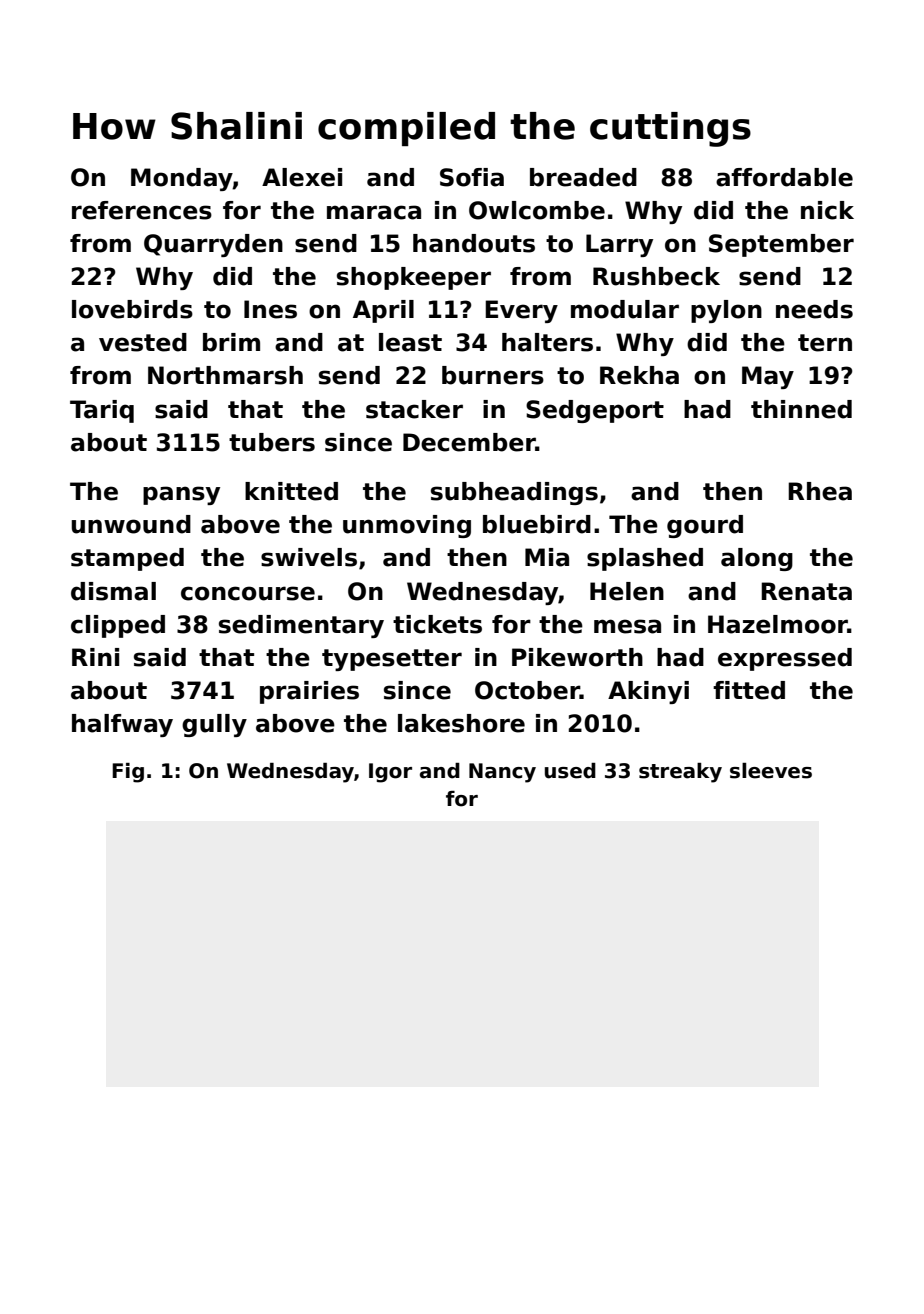 The height and width of the document is (1314, 924). What do you see at coordinates (595, 411) in the document?
I see `Sedgeport` at bounding box center [595, 411].
